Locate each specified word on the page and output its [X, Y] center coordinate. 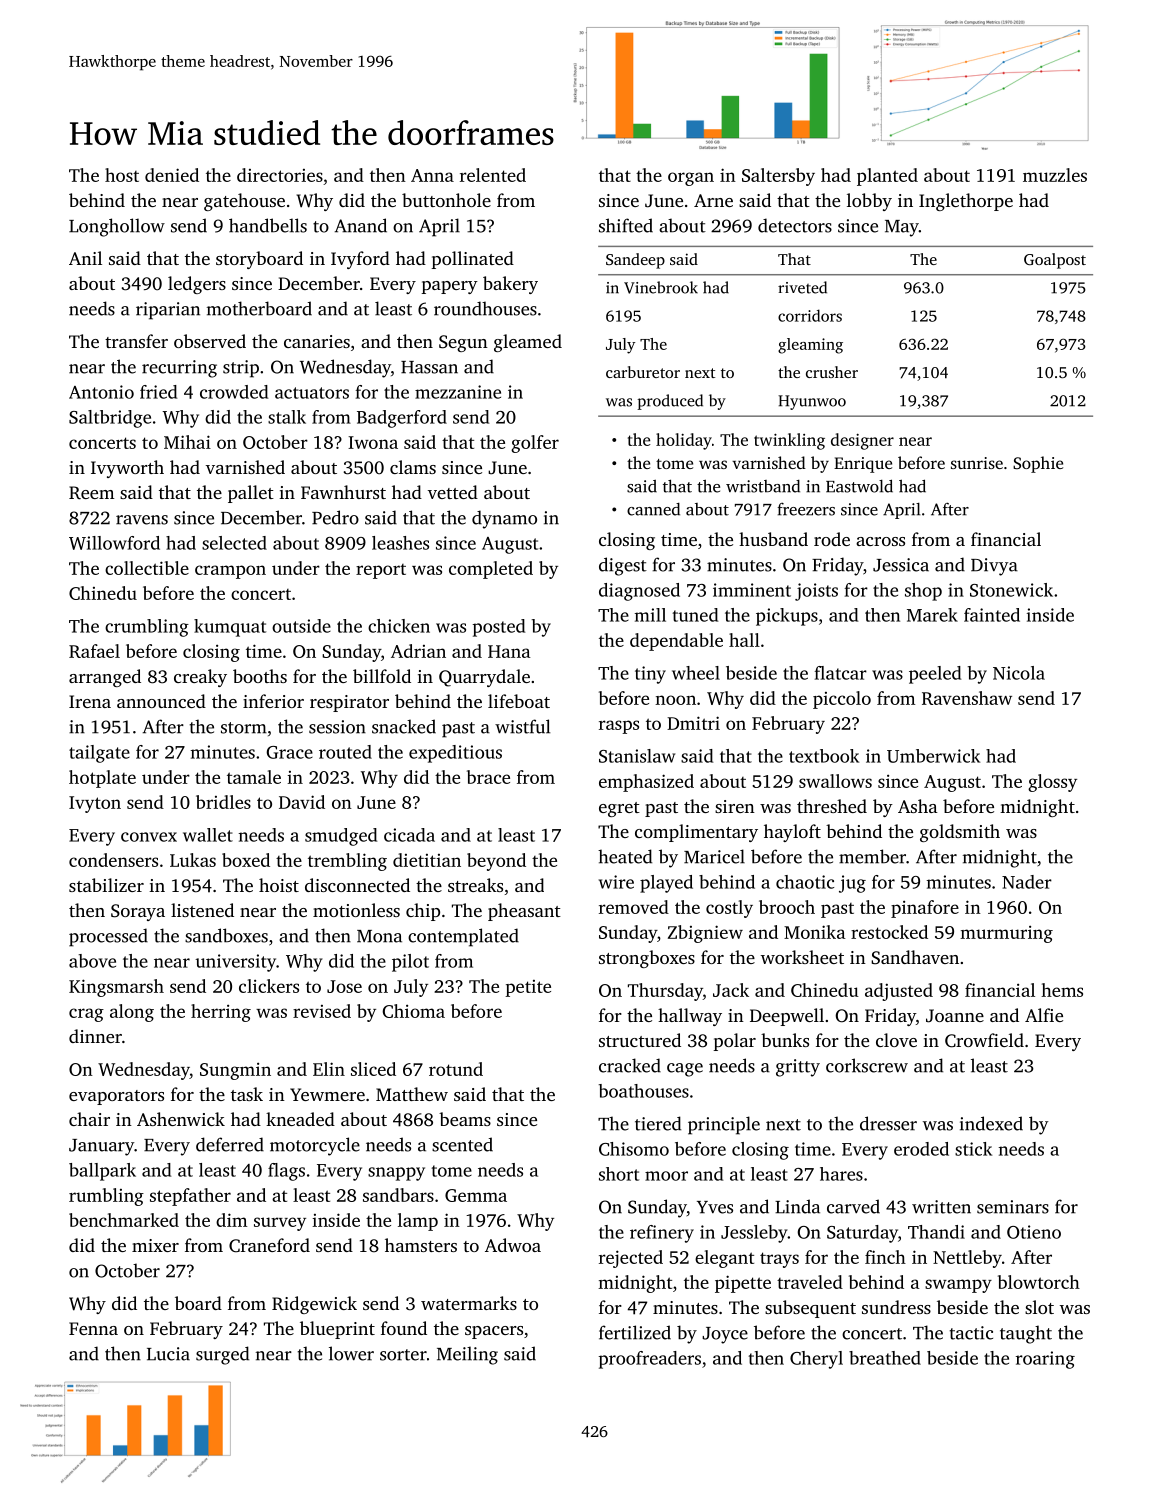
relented [493, 175]
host [122, 175]
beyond [496, 862]
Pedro [335, 517]
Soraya [138, 912]
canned [653, 509]
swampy [958, 1286]
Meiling [467, 1355]
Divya [994, 567]
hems [1062, 990]
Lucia [168, 1354]
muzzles [1055, 175]
